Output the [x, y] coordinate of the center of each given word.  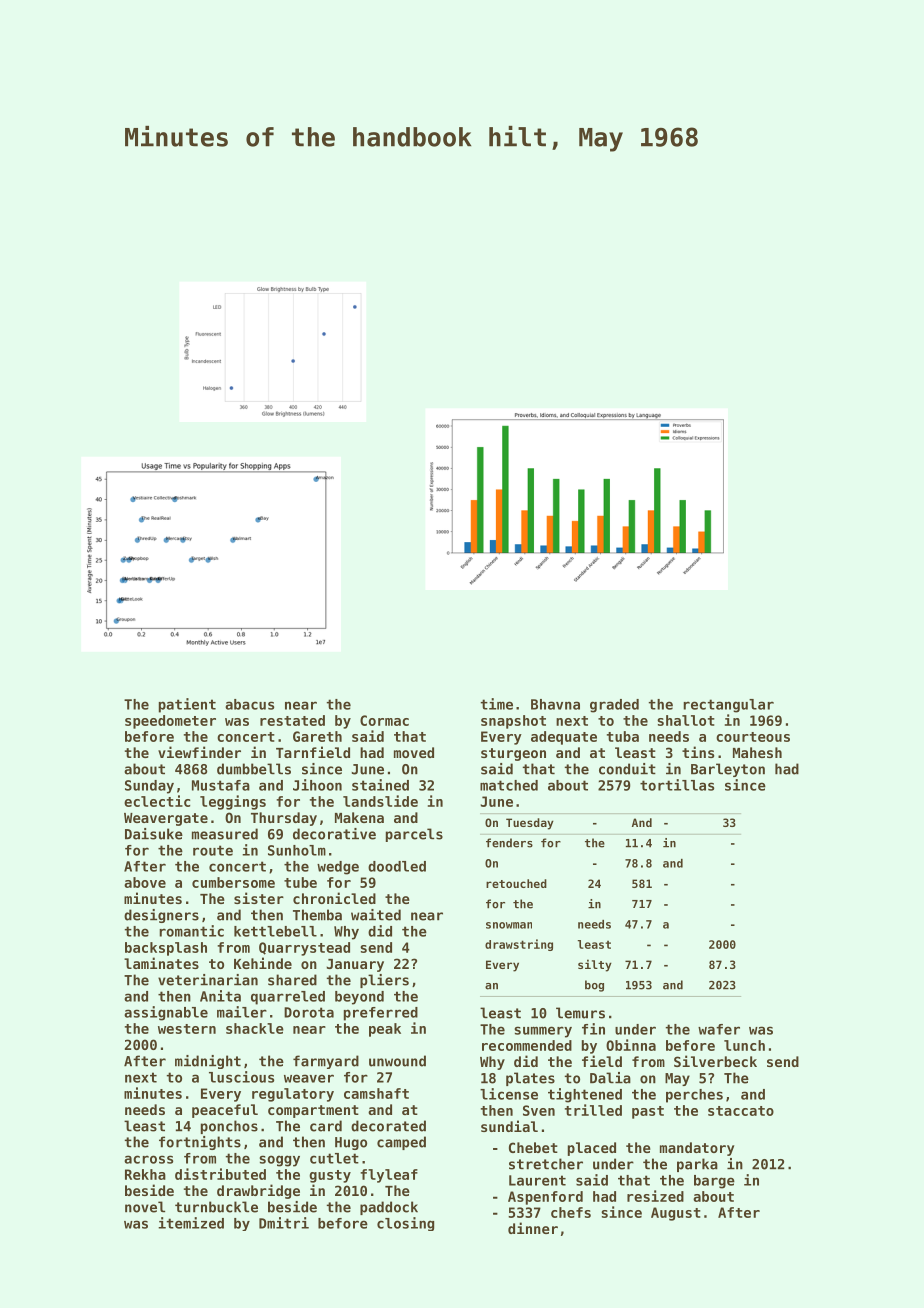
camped [401, 1143]
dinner [533, 1228]
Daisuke [154, 834]
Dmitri [284, 1223]
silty [595, 965]
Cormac [384, 720]
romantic [191, 931]
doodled [397, 866]
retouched [516, 883]
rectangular [728, 706]
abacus [249, 704]
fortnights [200, 1143]
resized [655, 1196]
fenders [509, 843]
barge [714, 1182]
